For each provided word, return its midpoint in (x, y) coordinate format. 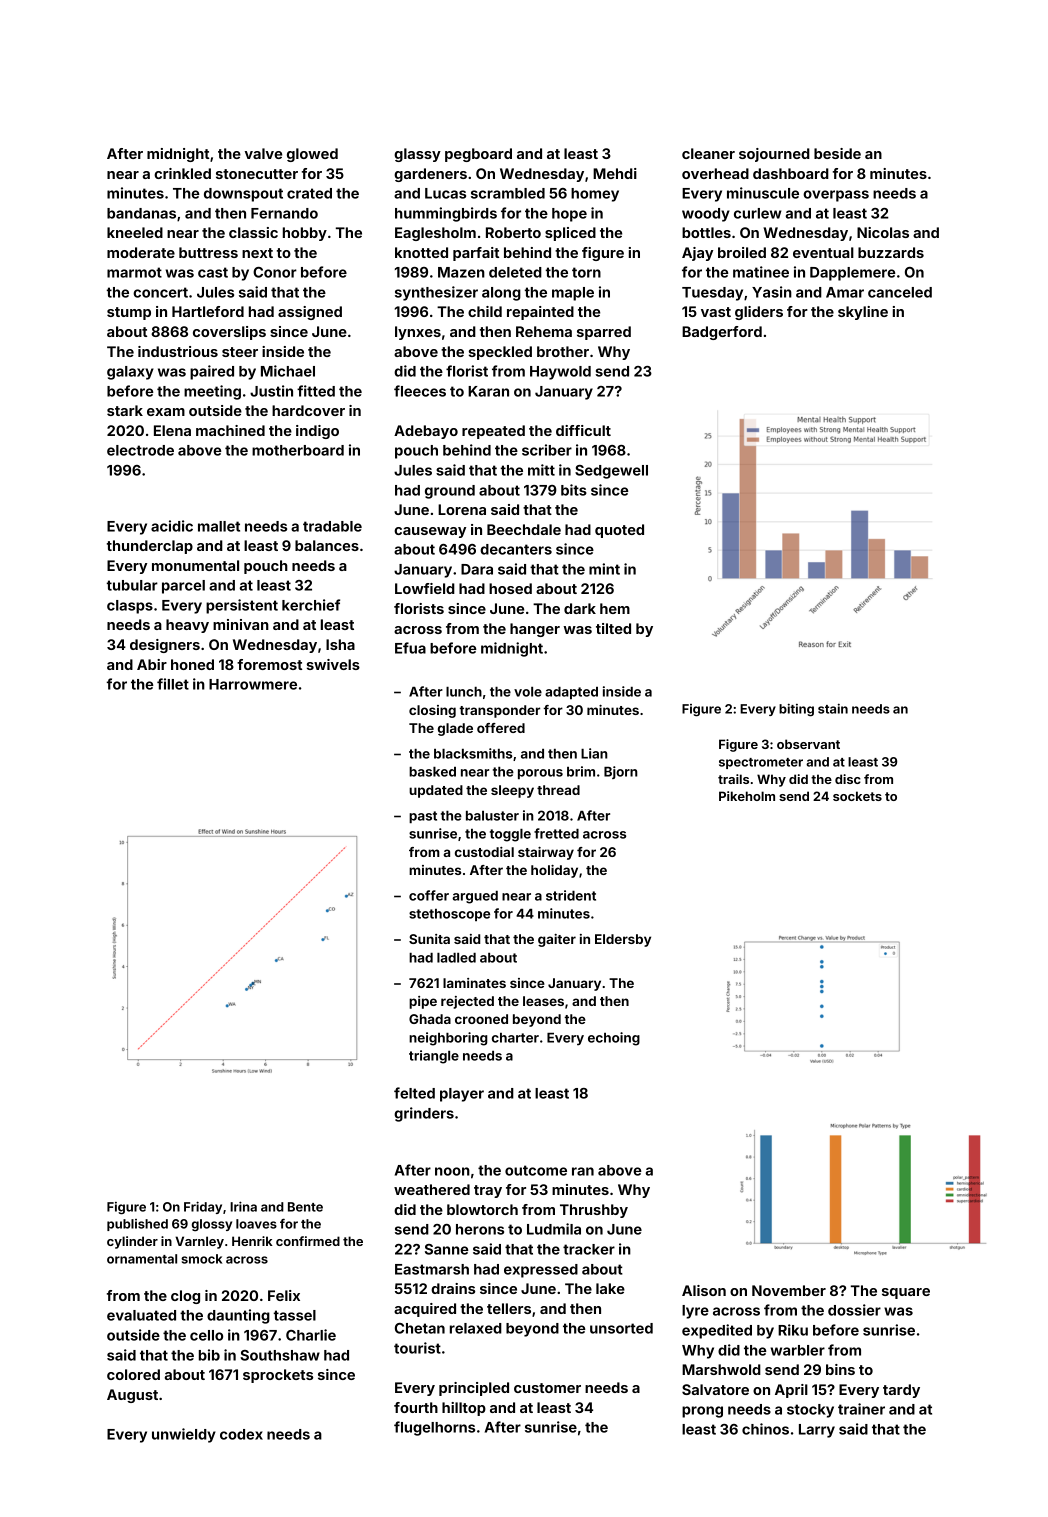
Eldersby (623, 940)
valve (263, 153)
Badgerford (722, 333)
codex (241, 1434)
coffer (429, 895)
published (137, 1225)
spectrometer (761, 763)
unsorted (621, 1328)
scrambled (508, 193)
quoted (619, 531)
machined (230, 430)
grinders (424, 1114)
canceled (900, 292)
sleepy (512, 791)
